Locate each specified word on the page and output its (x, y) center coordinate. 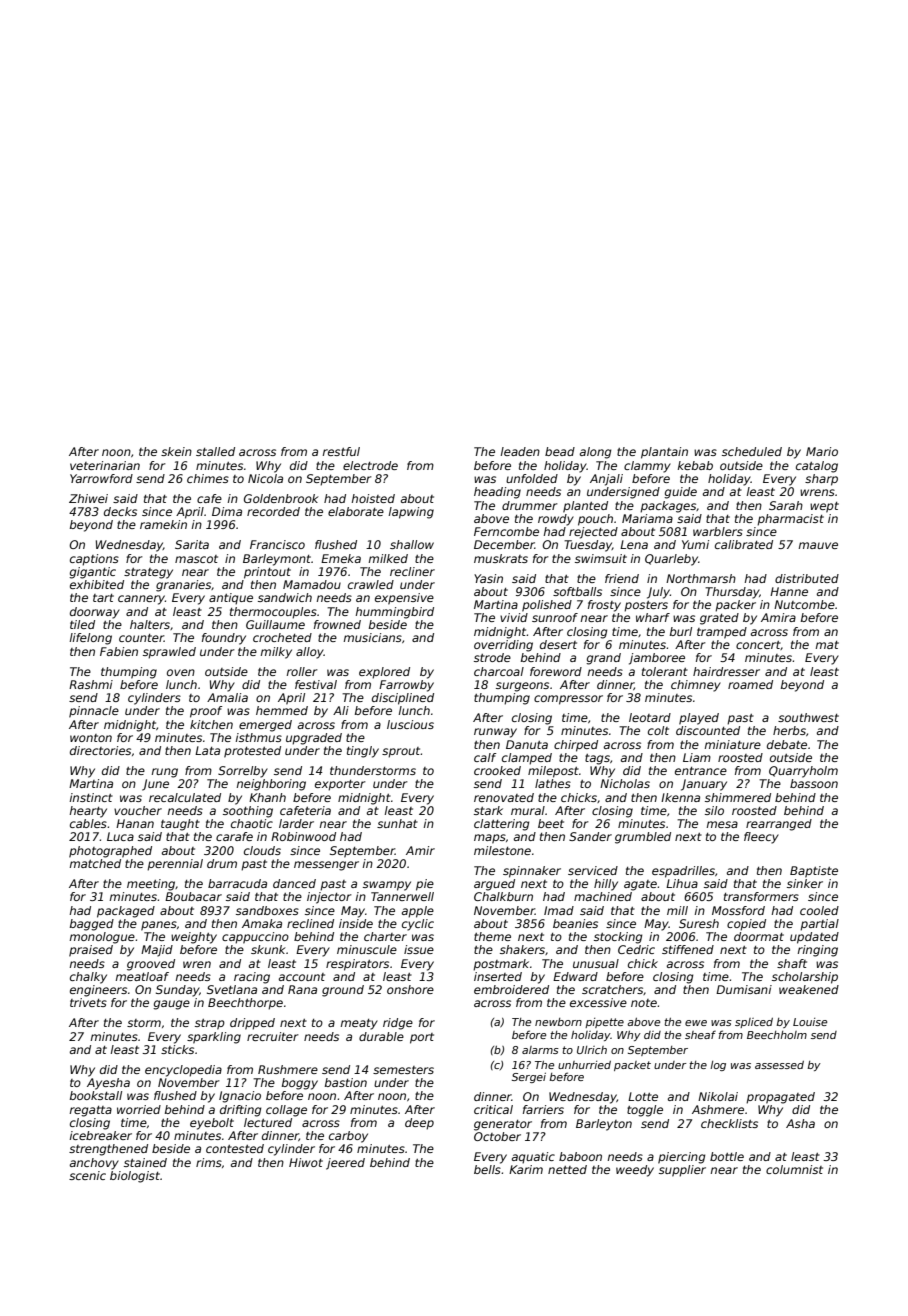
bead (560, 451)
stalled (215, 451)
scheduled (752, 451)
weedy (635, 1171)
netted (567, 1169)
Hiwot (306, 1162)
